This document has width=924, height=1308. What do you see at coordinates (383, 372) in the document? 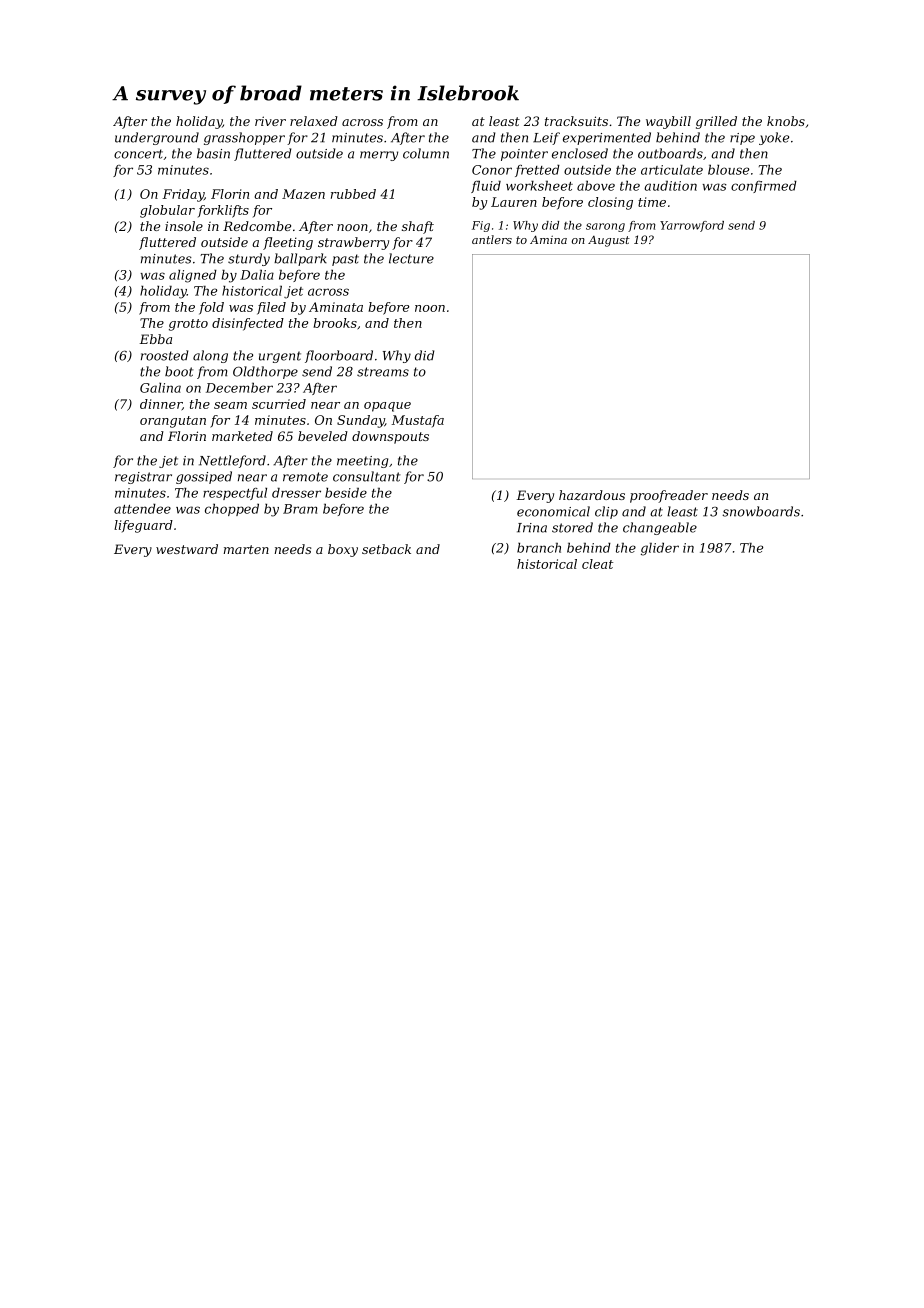
I see `streams` at bounding box center [383, 372].
